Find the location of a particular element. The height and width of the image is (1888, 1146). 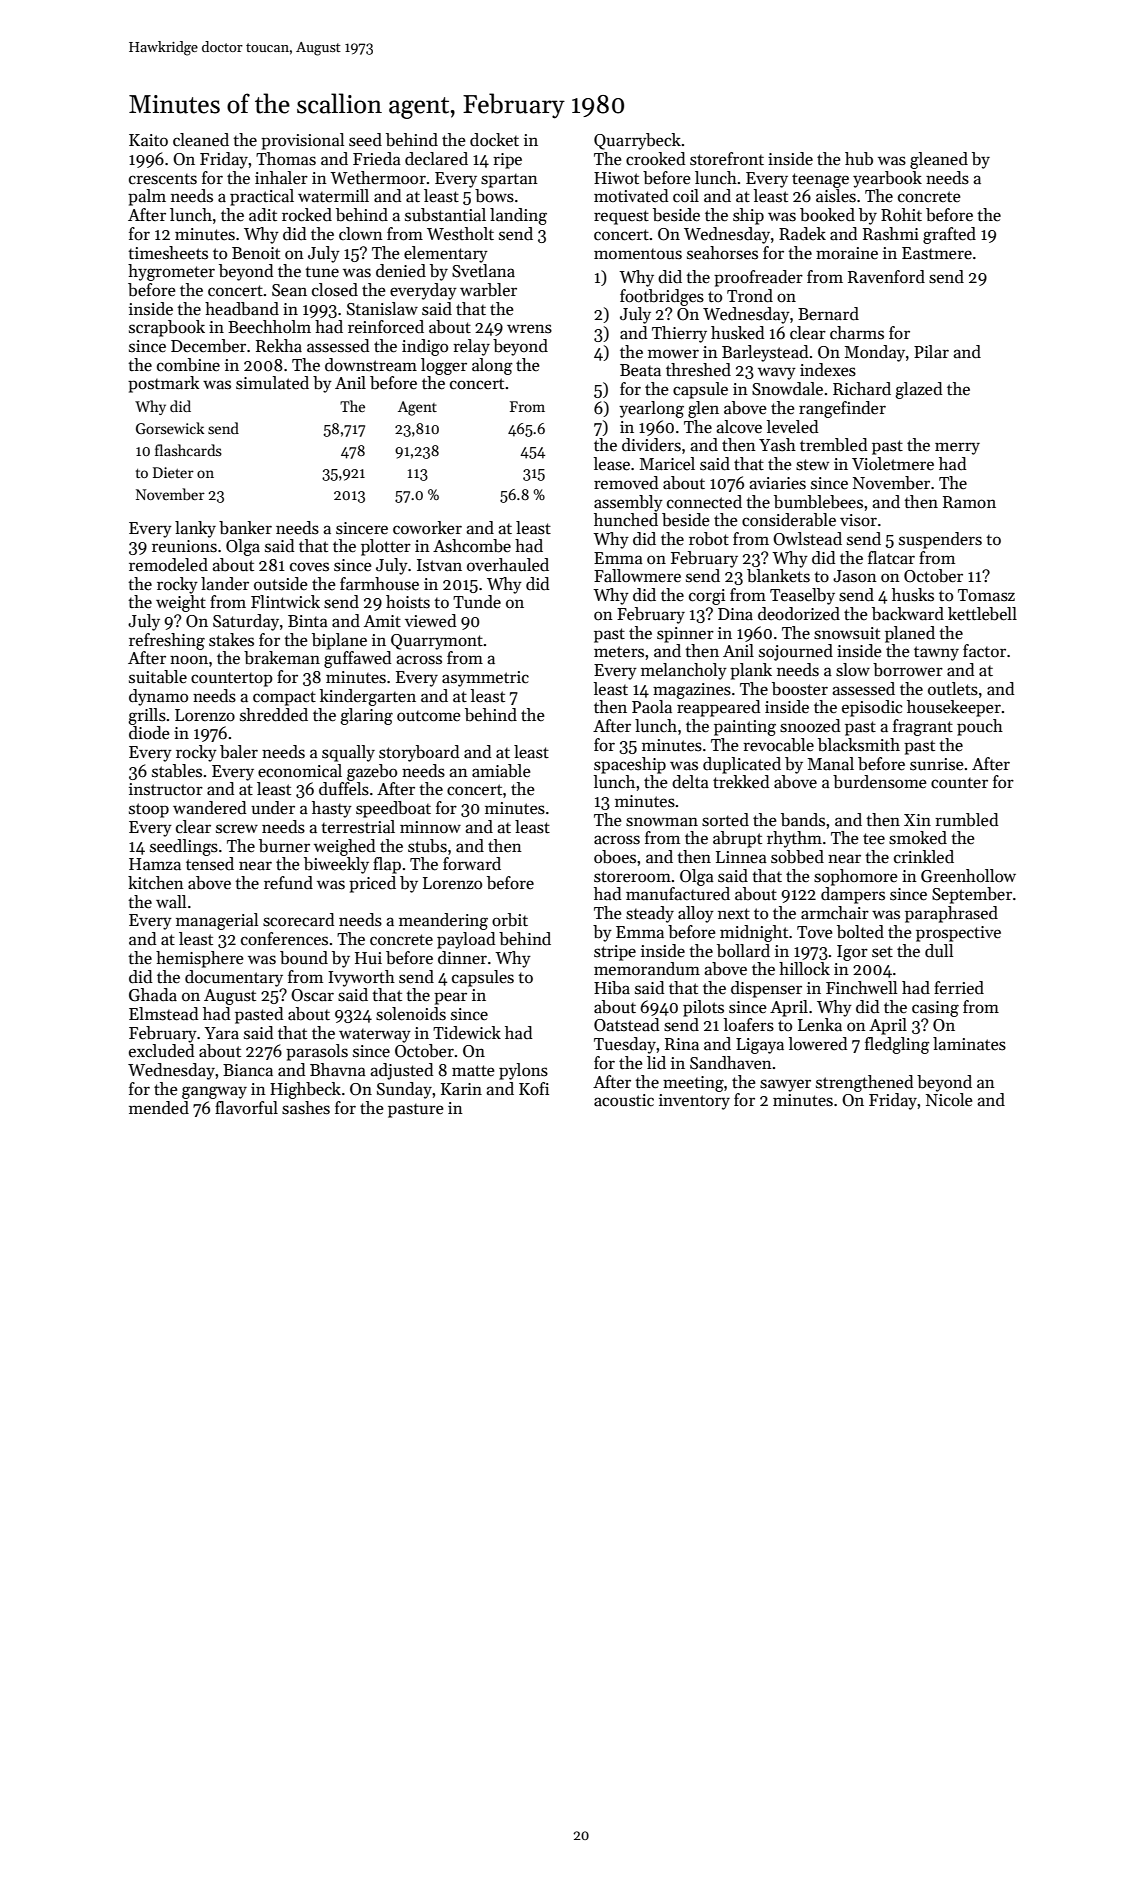

Paola is located at coordinates (652, 707).
